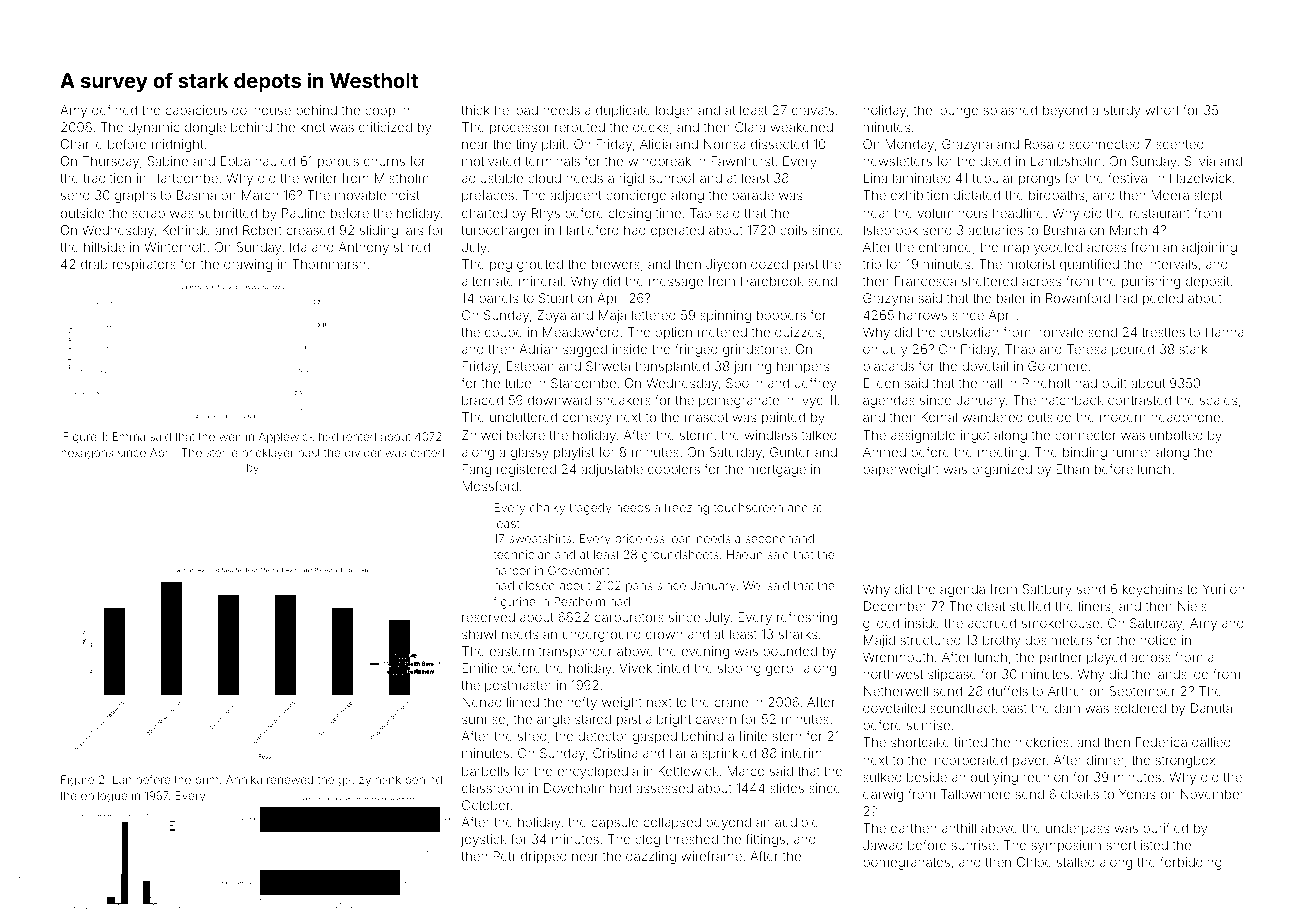  What do you see at coordinates (1161, 110) in the screenshot?
I see `whorl` at bounding box center [1161, 110].
